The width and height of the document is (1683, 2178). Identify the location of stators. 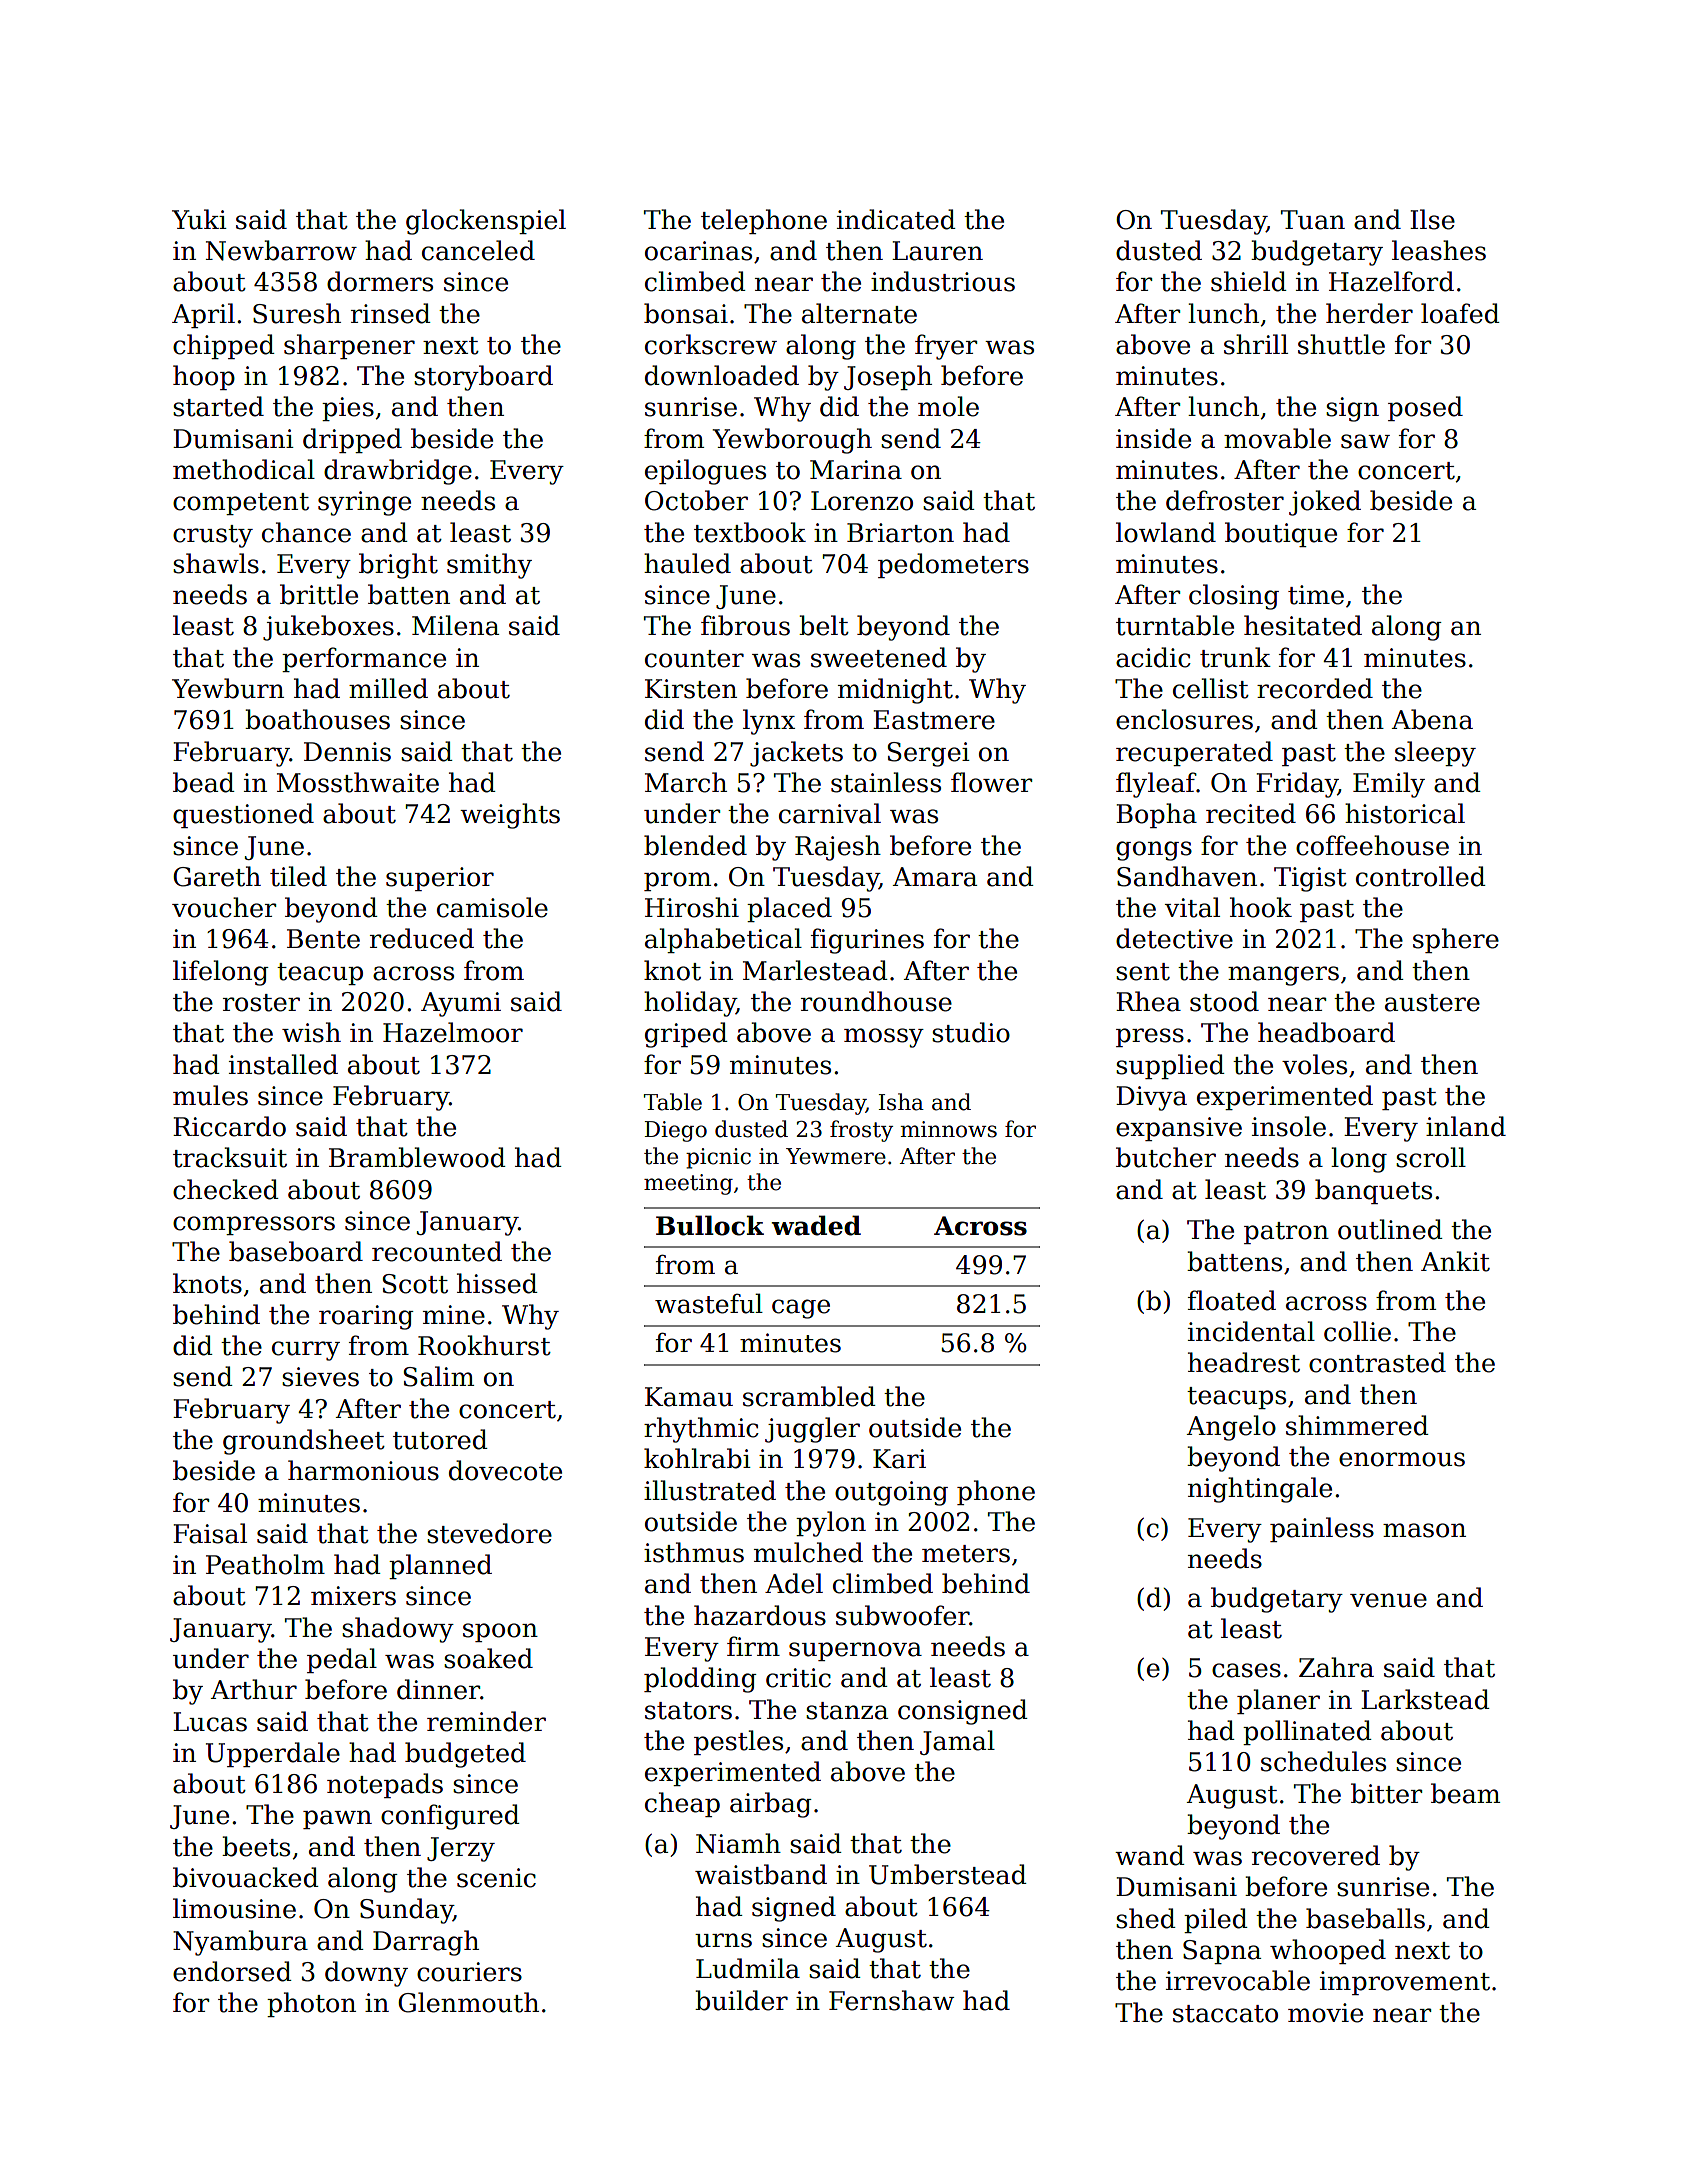
(688, 1711).
